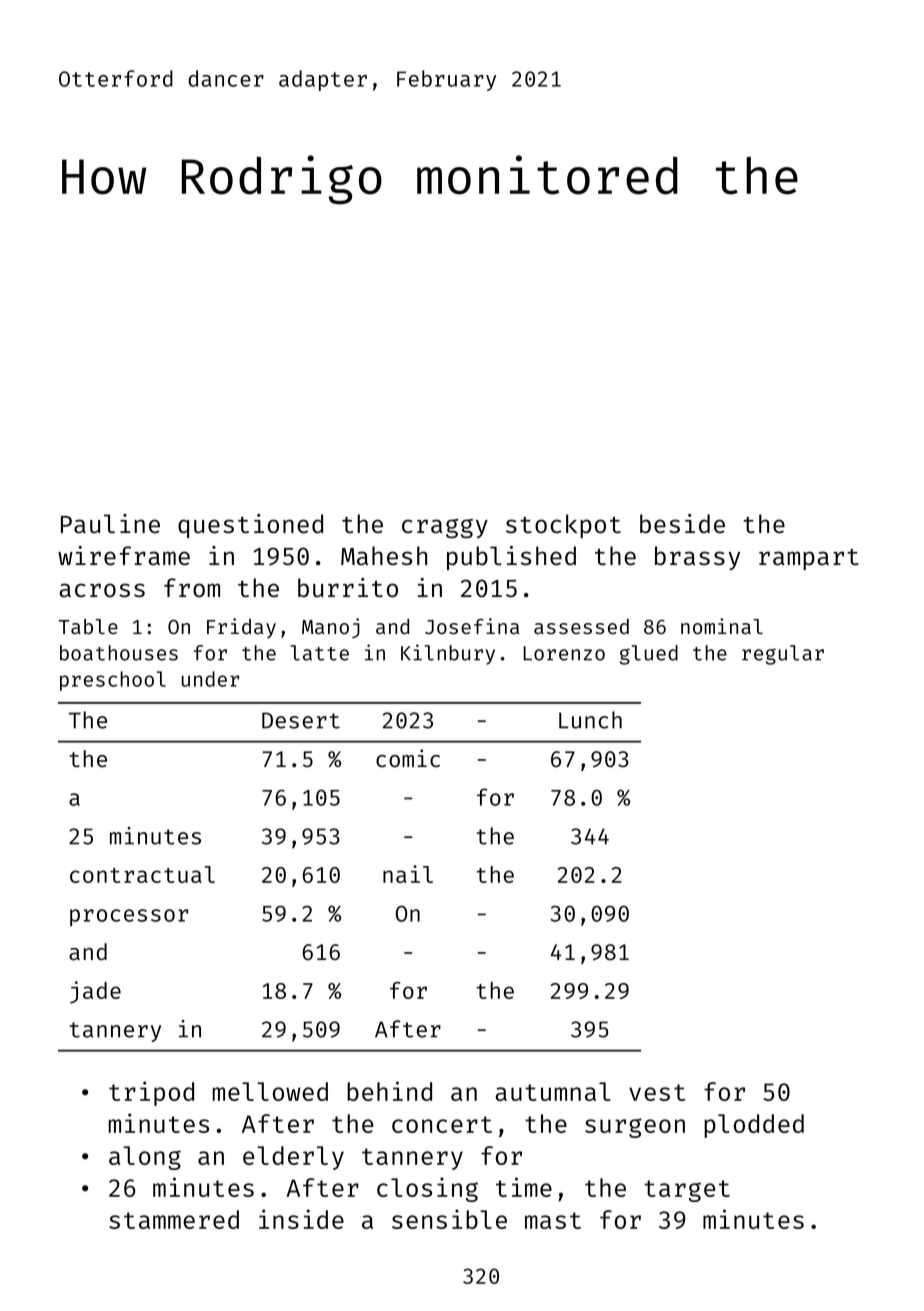 This screenshot has width=924, height=1311. Describe the element at coordinates (142, 874) in the screenshot. I see `contractual` at that location.
